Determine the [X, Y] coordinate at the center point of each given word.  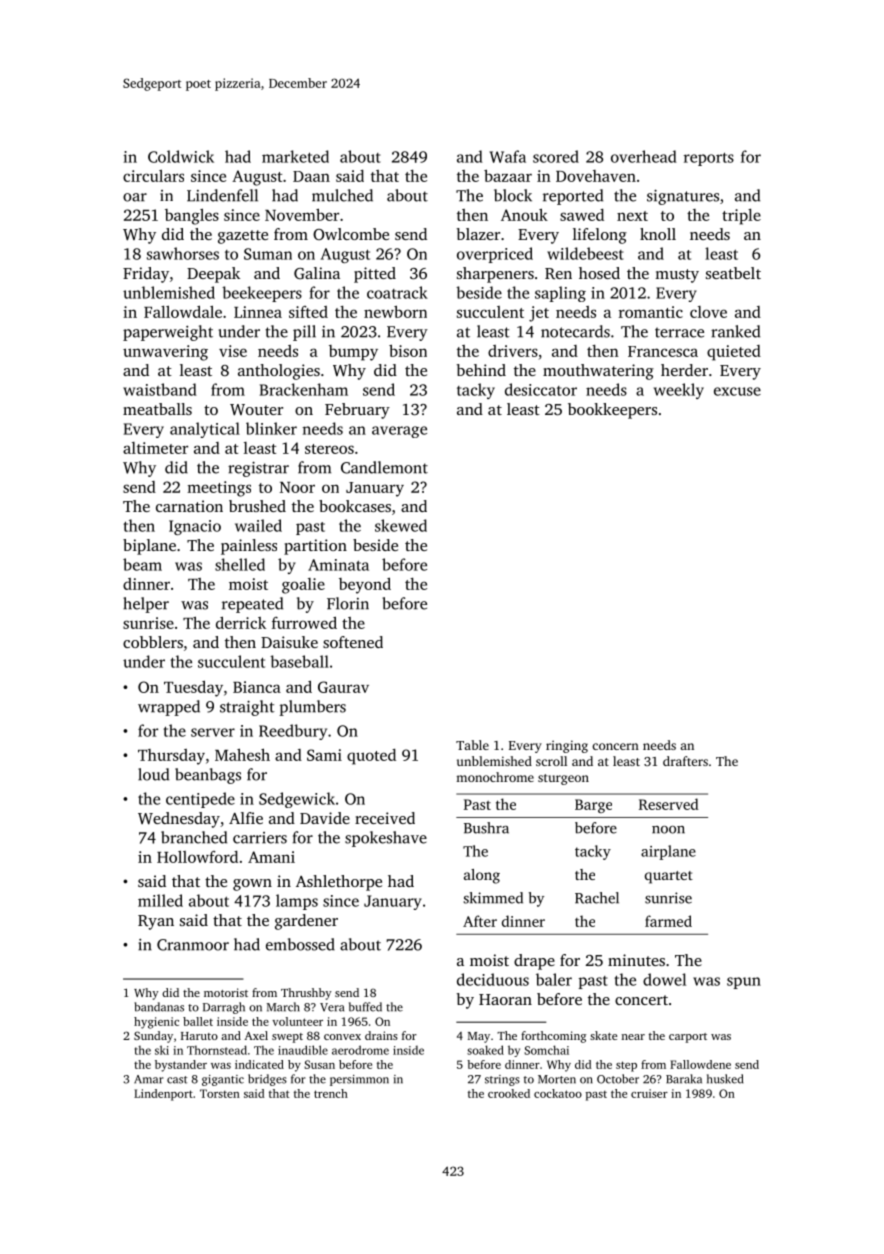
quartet [669, 877]
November [302, 214]
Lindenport [163, 1095]
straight [247, 708]
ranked [735, 331]
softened [353, 642]
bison [408, 350]
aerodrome [360, 1050]
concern [615, 746]
